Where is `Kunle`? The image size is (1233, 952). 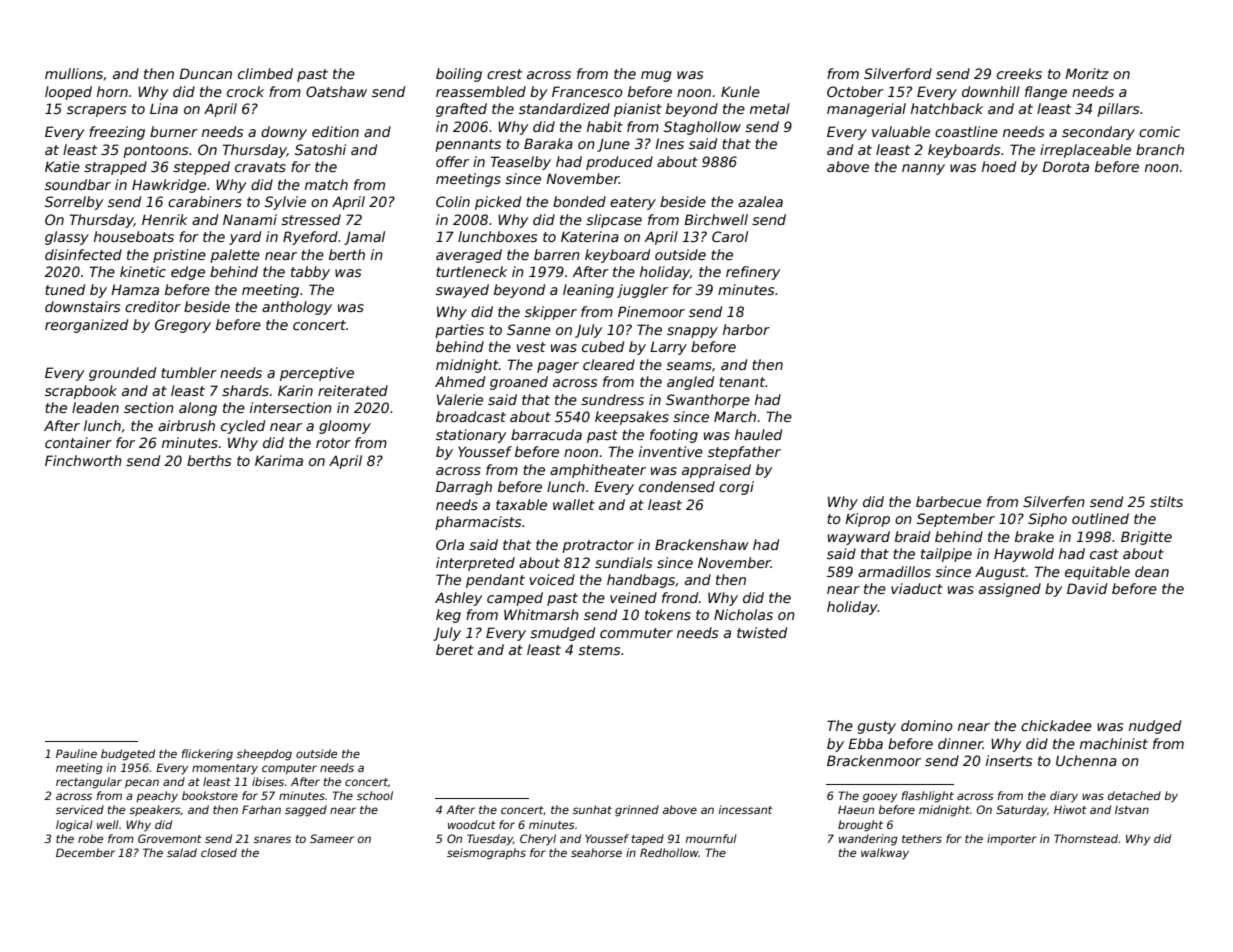 Kunle is located at coordinates (740, 91).
